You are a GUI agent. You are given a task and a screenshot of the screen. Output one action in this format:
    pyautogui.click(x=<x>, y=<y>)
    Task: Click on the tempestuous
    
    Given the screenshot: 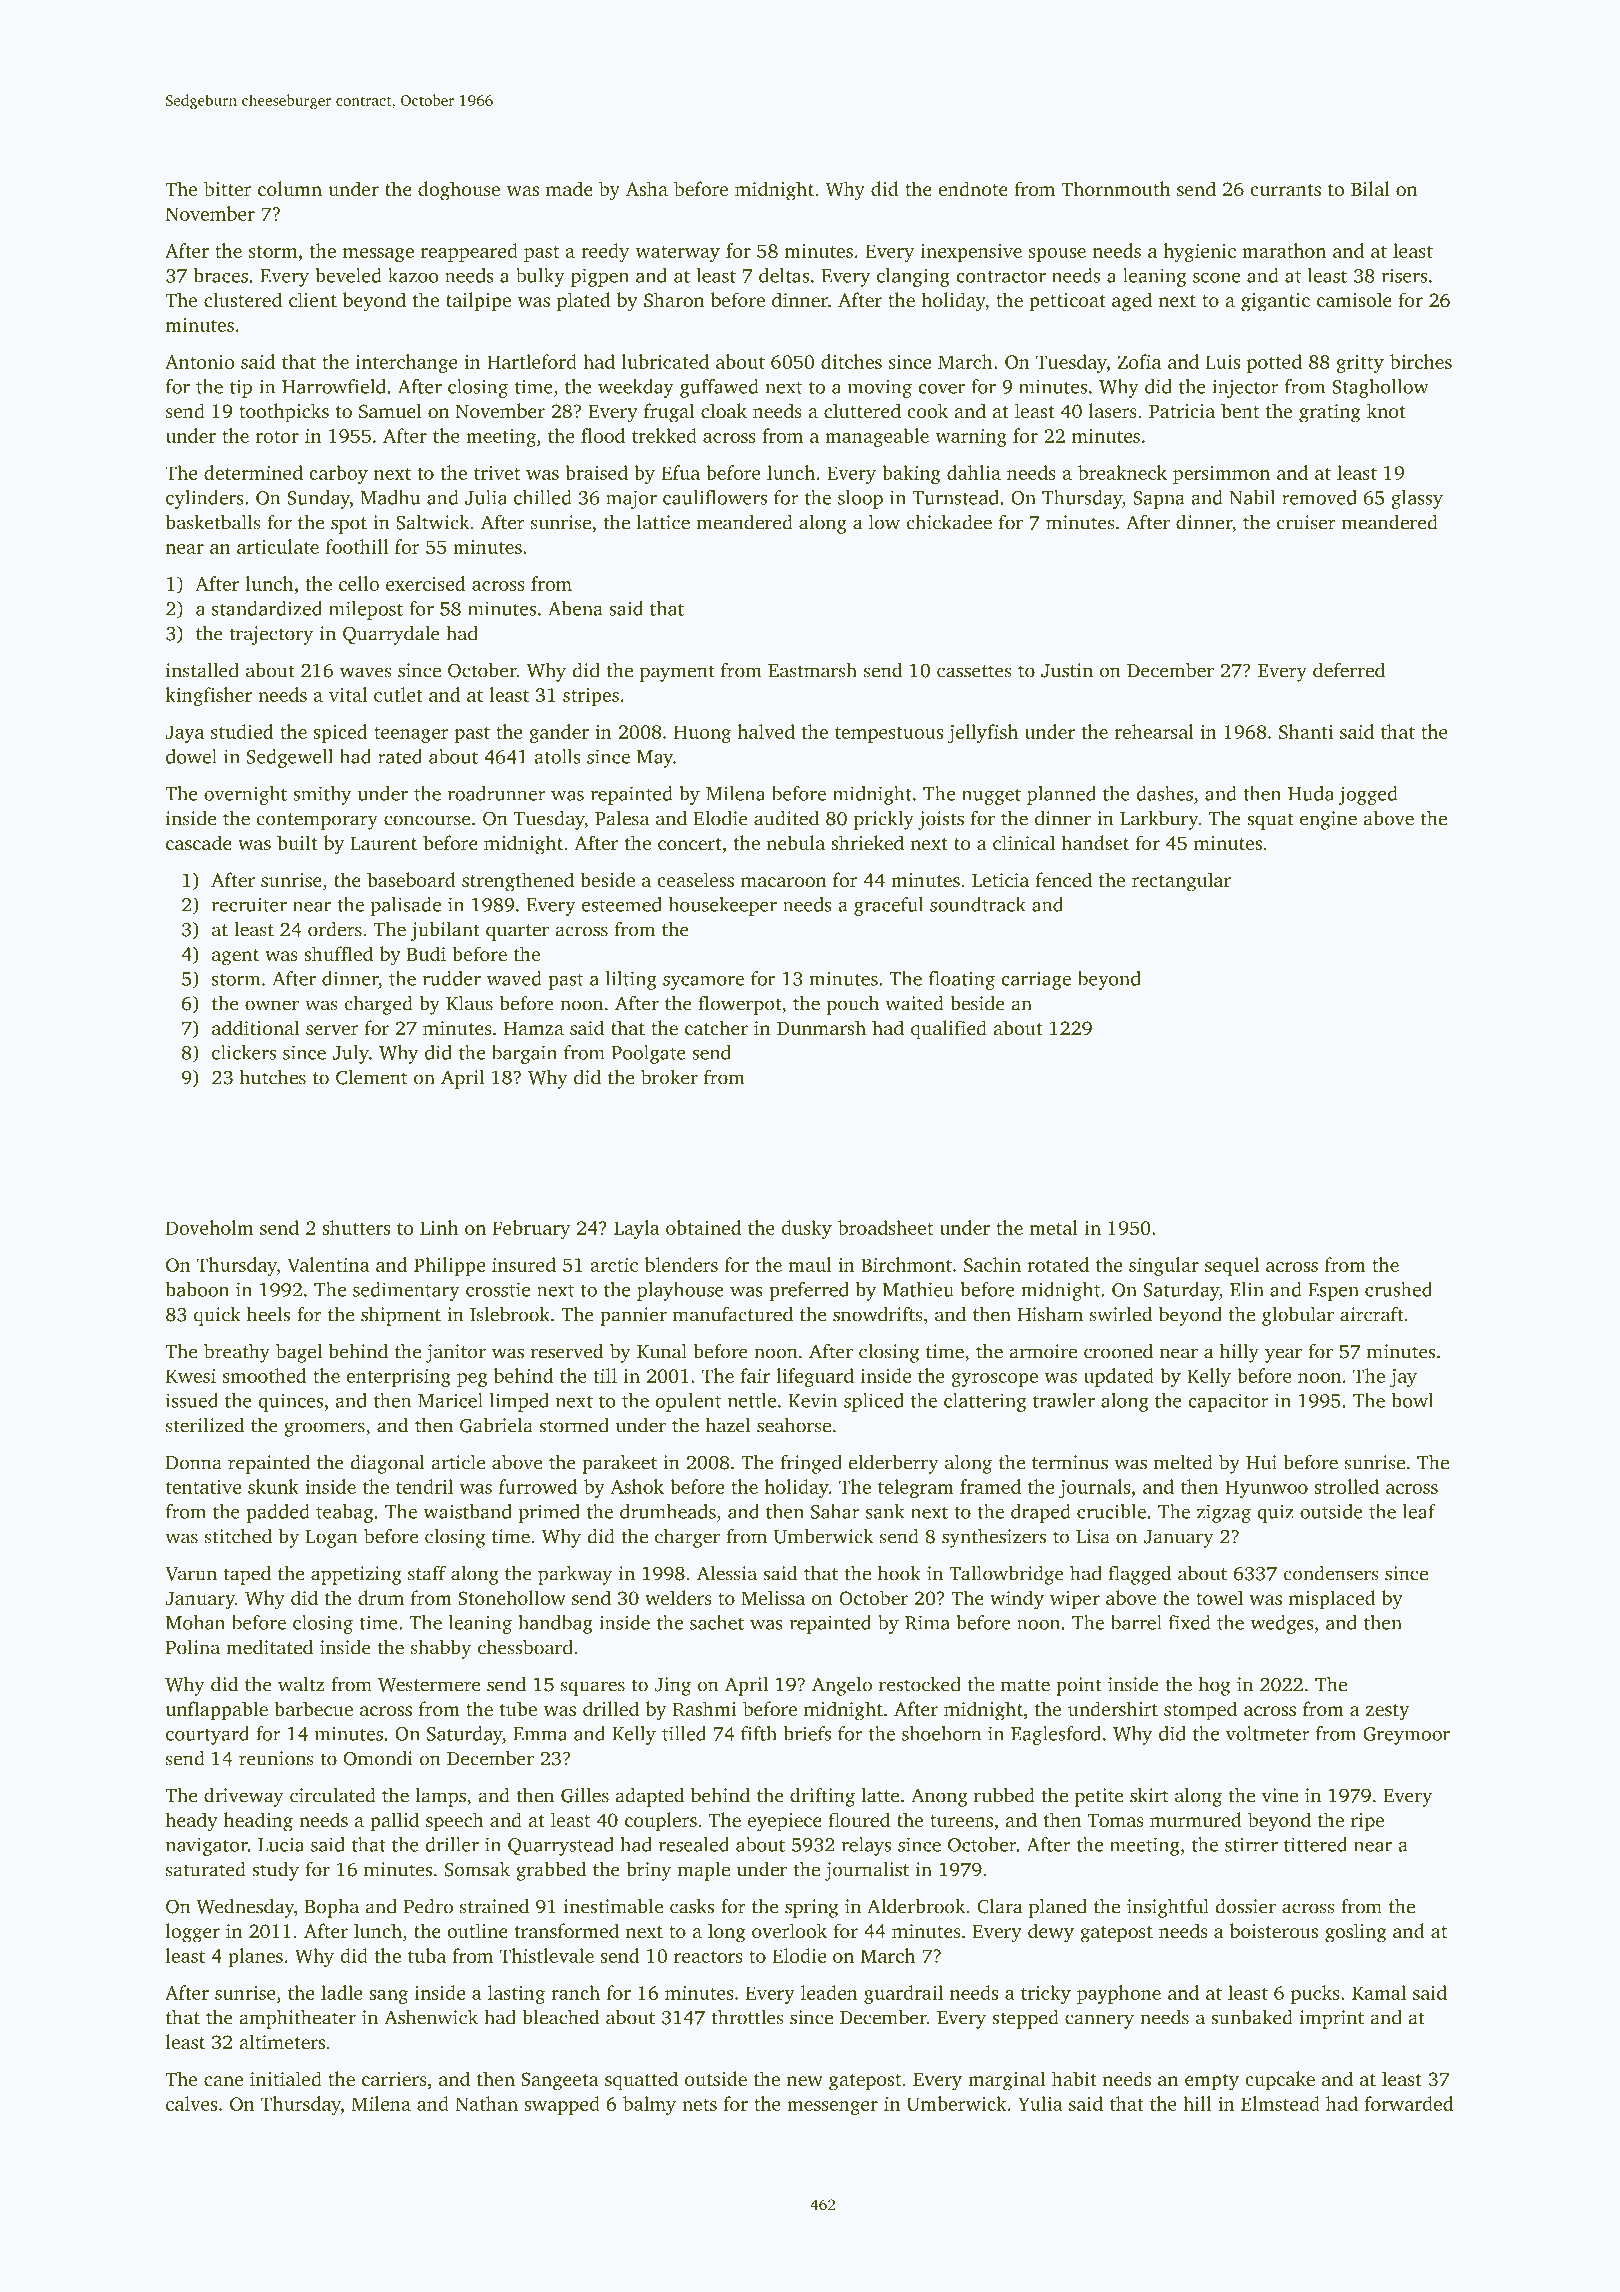 What is the action you would take?
    pyautogui.click(x=889, y=735)
